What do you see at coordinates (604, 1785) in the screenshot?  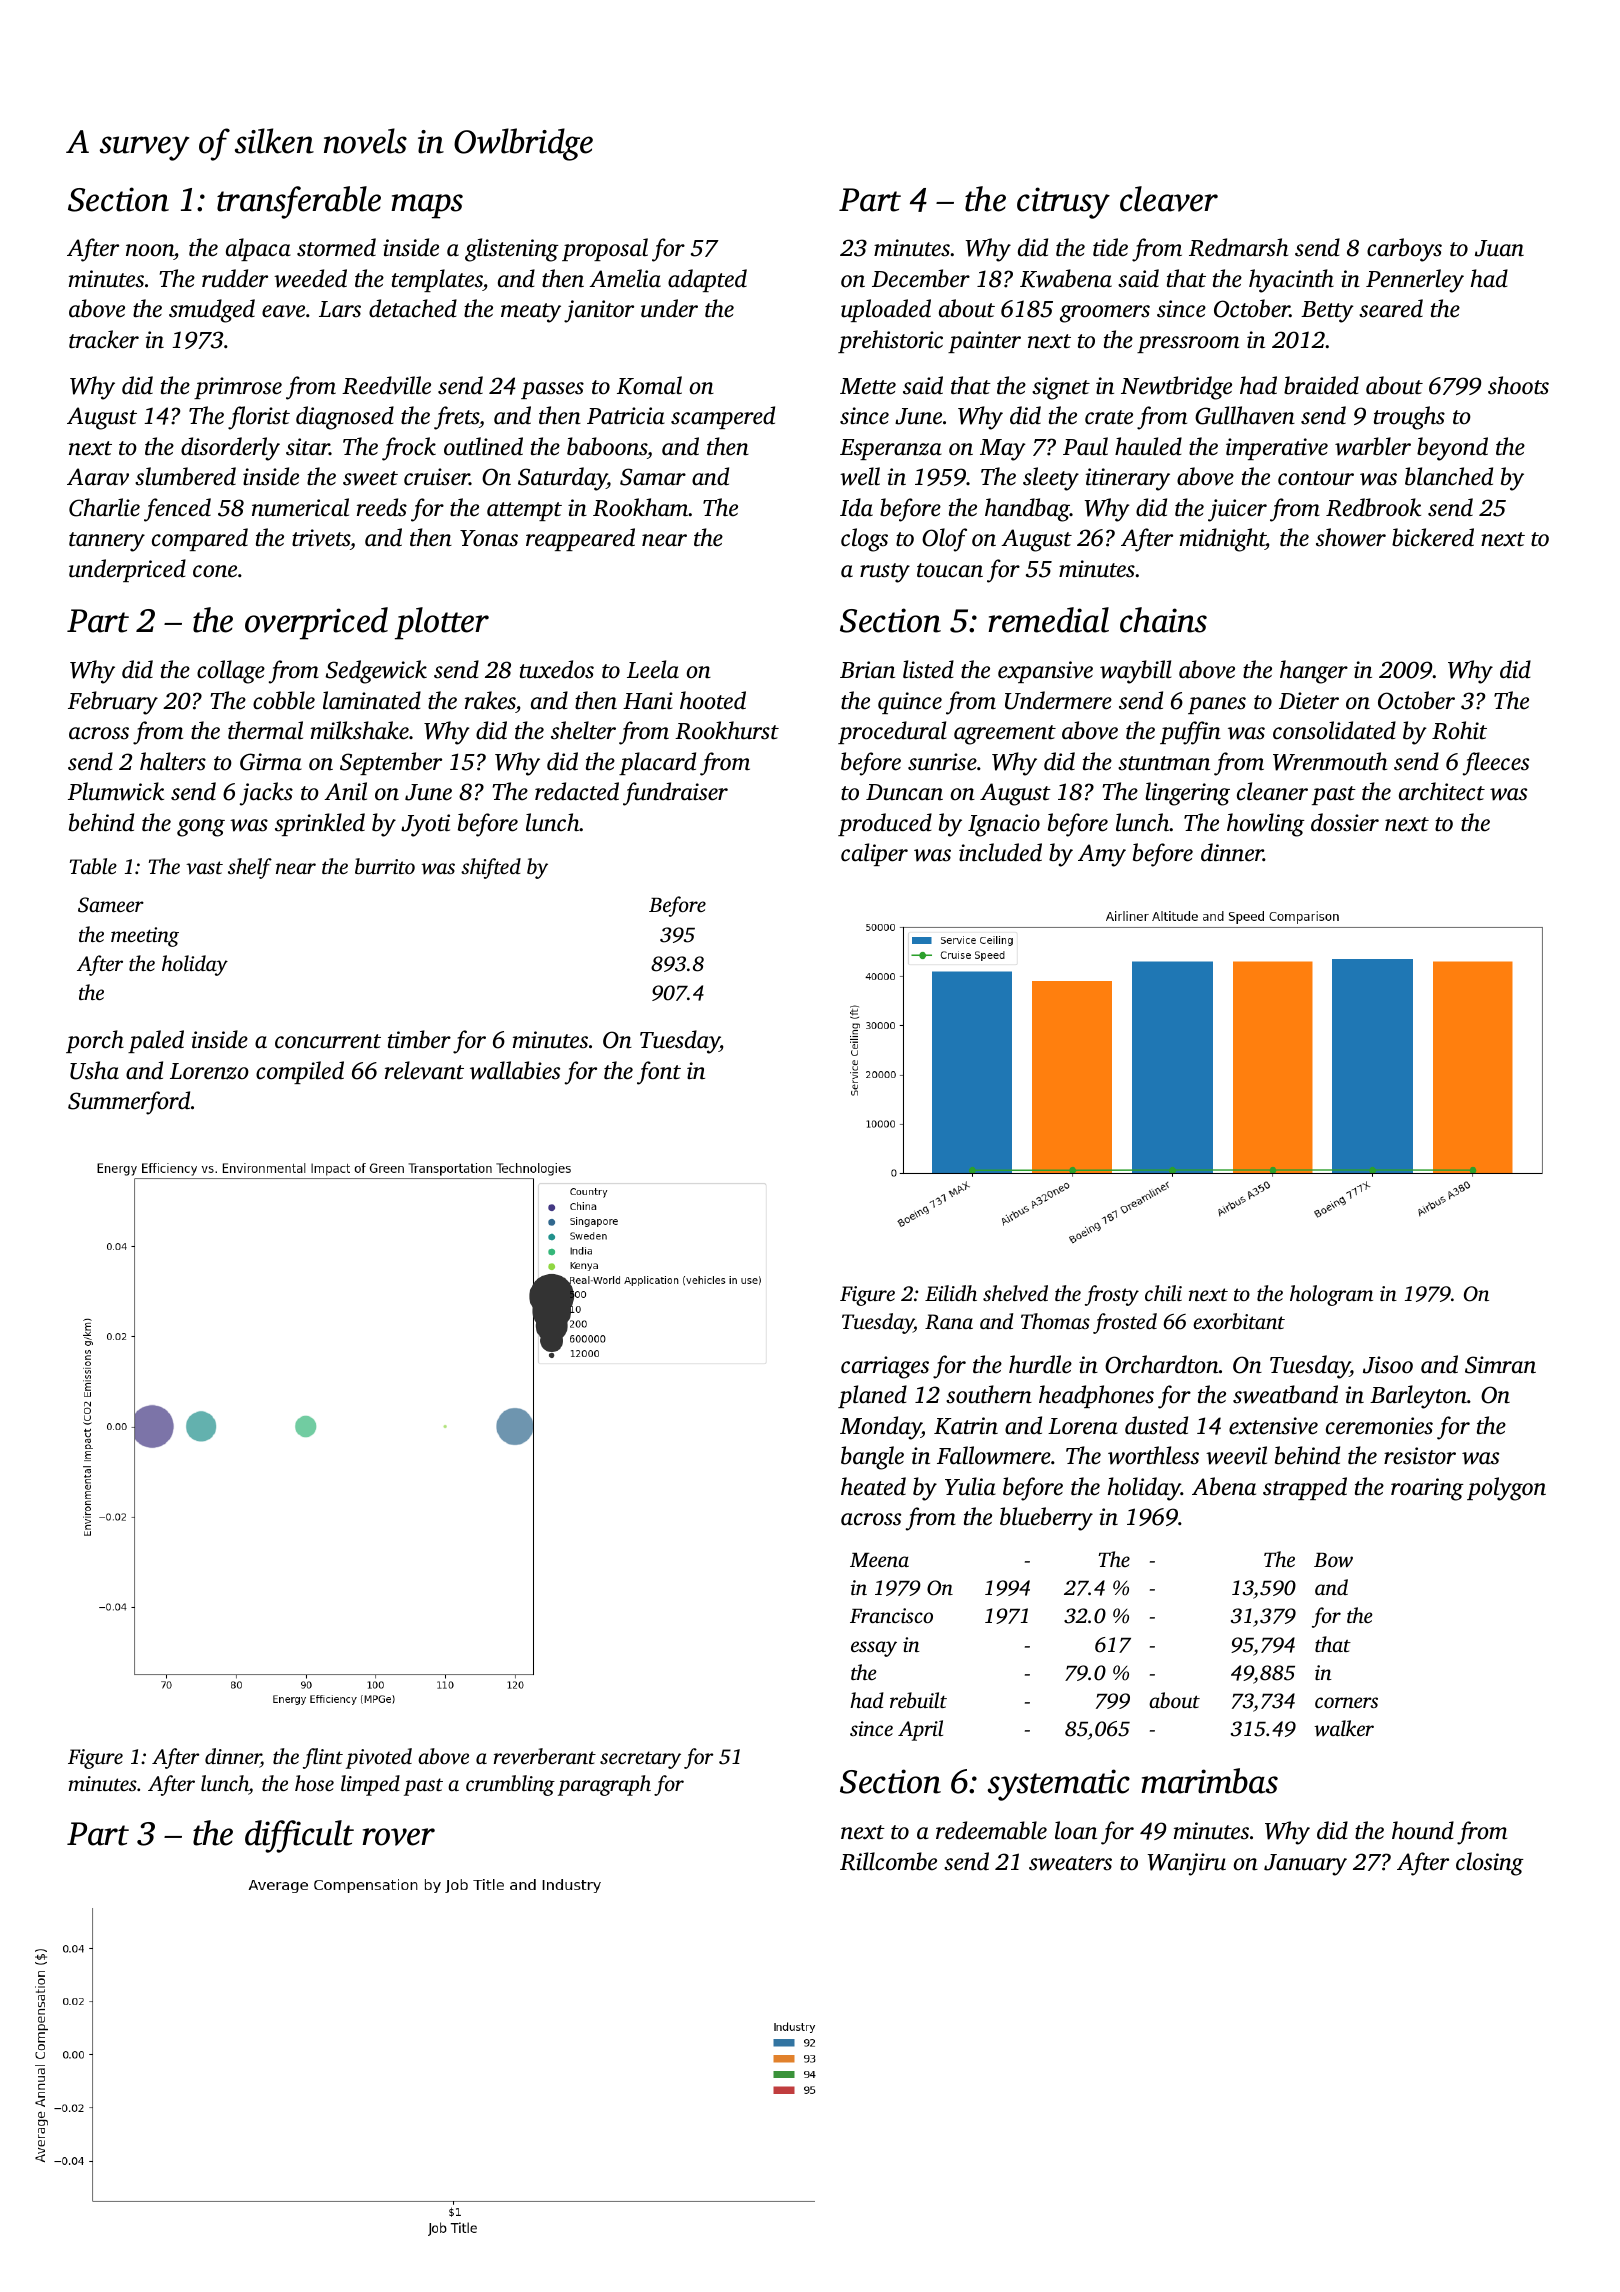 I see `paragraph` at bounding box center [604, 1785].
